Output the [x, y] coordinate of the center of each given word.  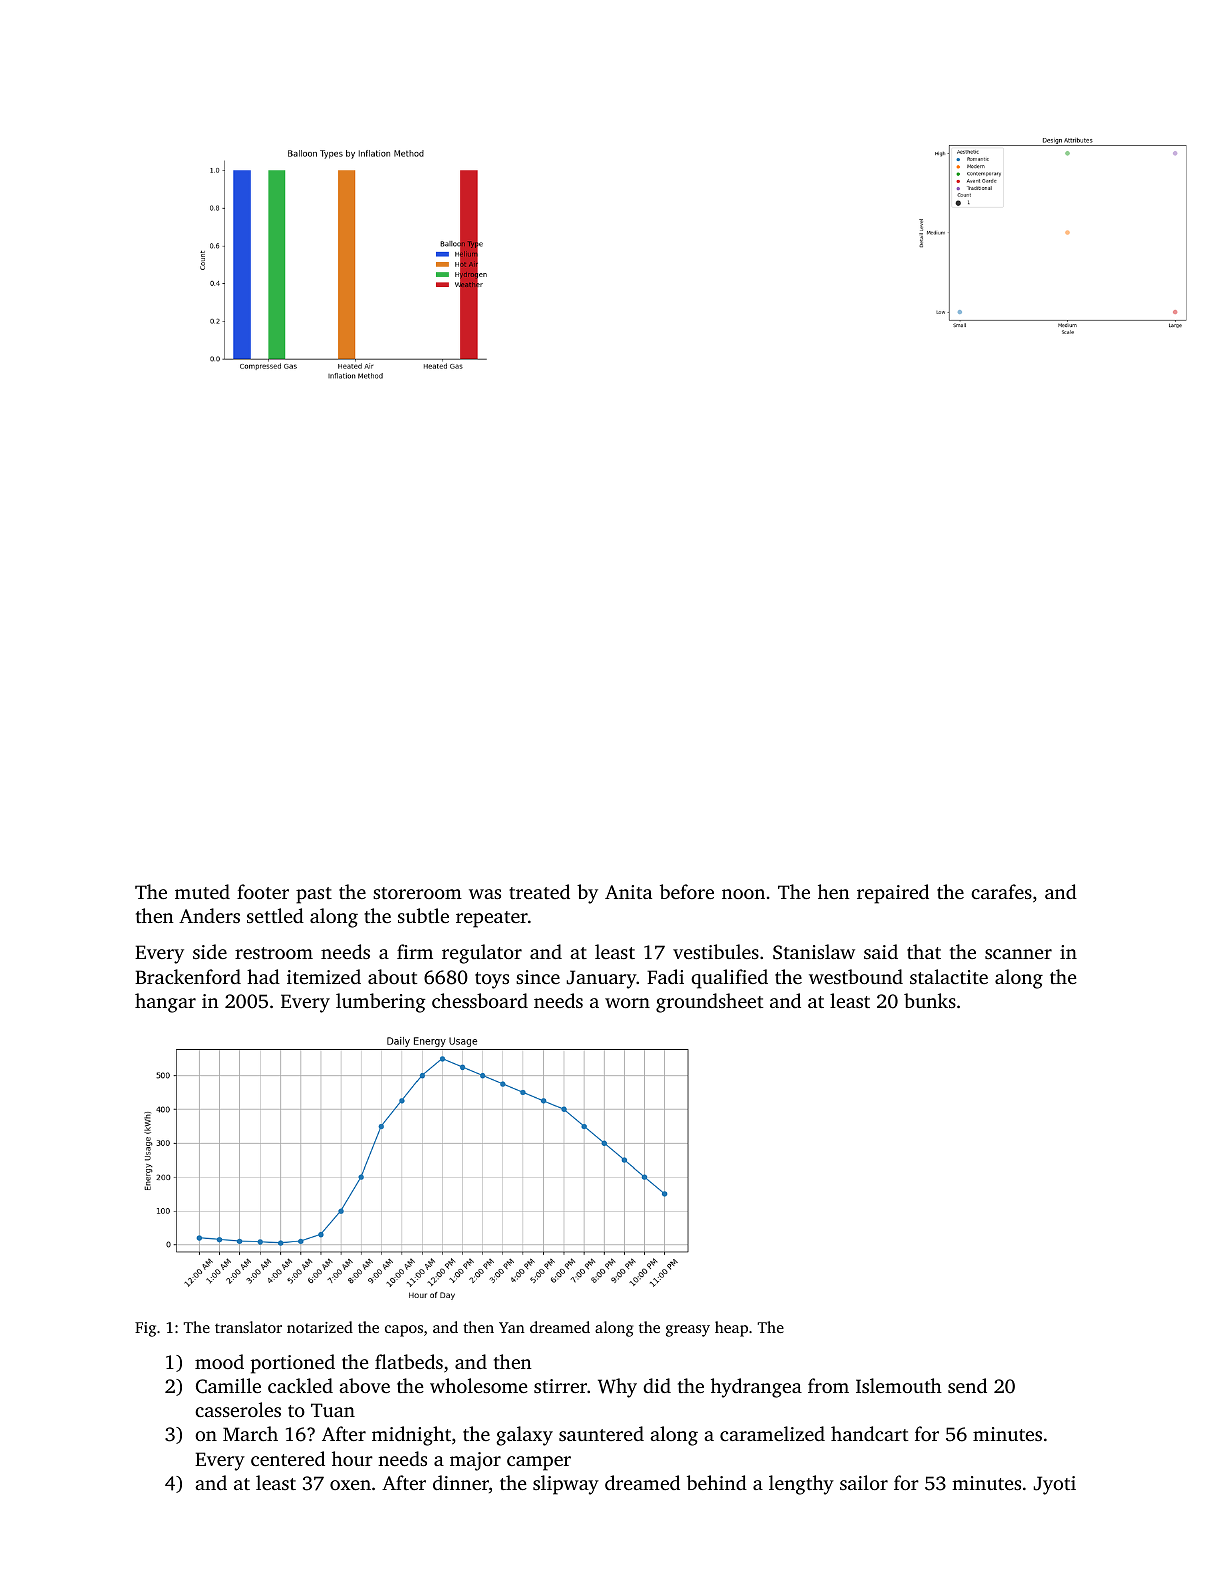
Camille [228, 1386]
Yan [512, 1327]
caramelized [772, 1433]
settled [275, 915]
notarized [320, 1327]
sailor [864, 1482]
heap [731, 1329]
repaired [893, 894]
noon [743, 894]
